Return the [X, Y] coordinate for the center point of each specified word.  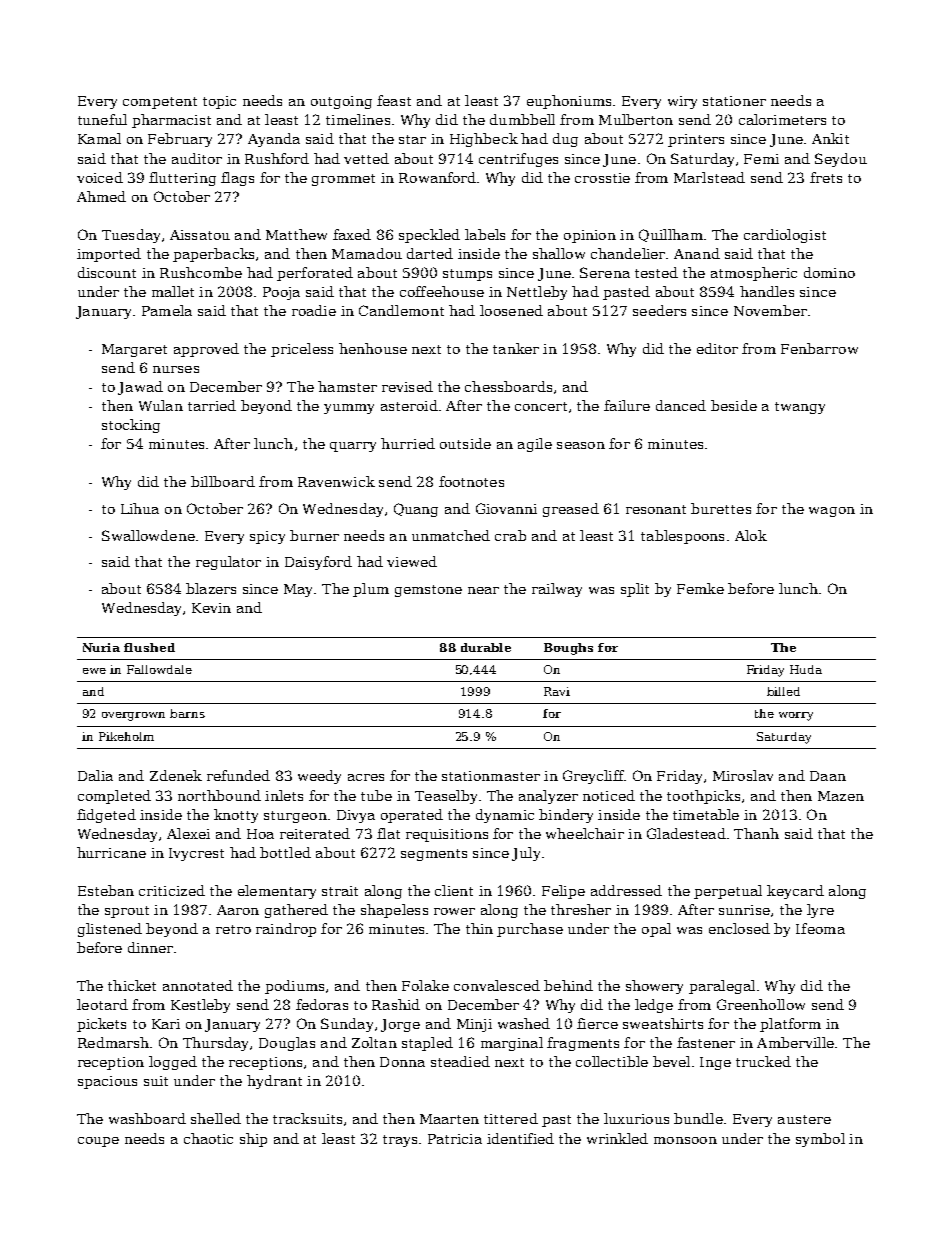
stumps [467, 275]
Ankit [830, 138]
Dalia [95, 775]
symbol [820, 1140]
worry [796, 716]
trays [400, 1141]
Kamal [99, 138]
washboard [147, 1118]
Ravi [557, 691]
